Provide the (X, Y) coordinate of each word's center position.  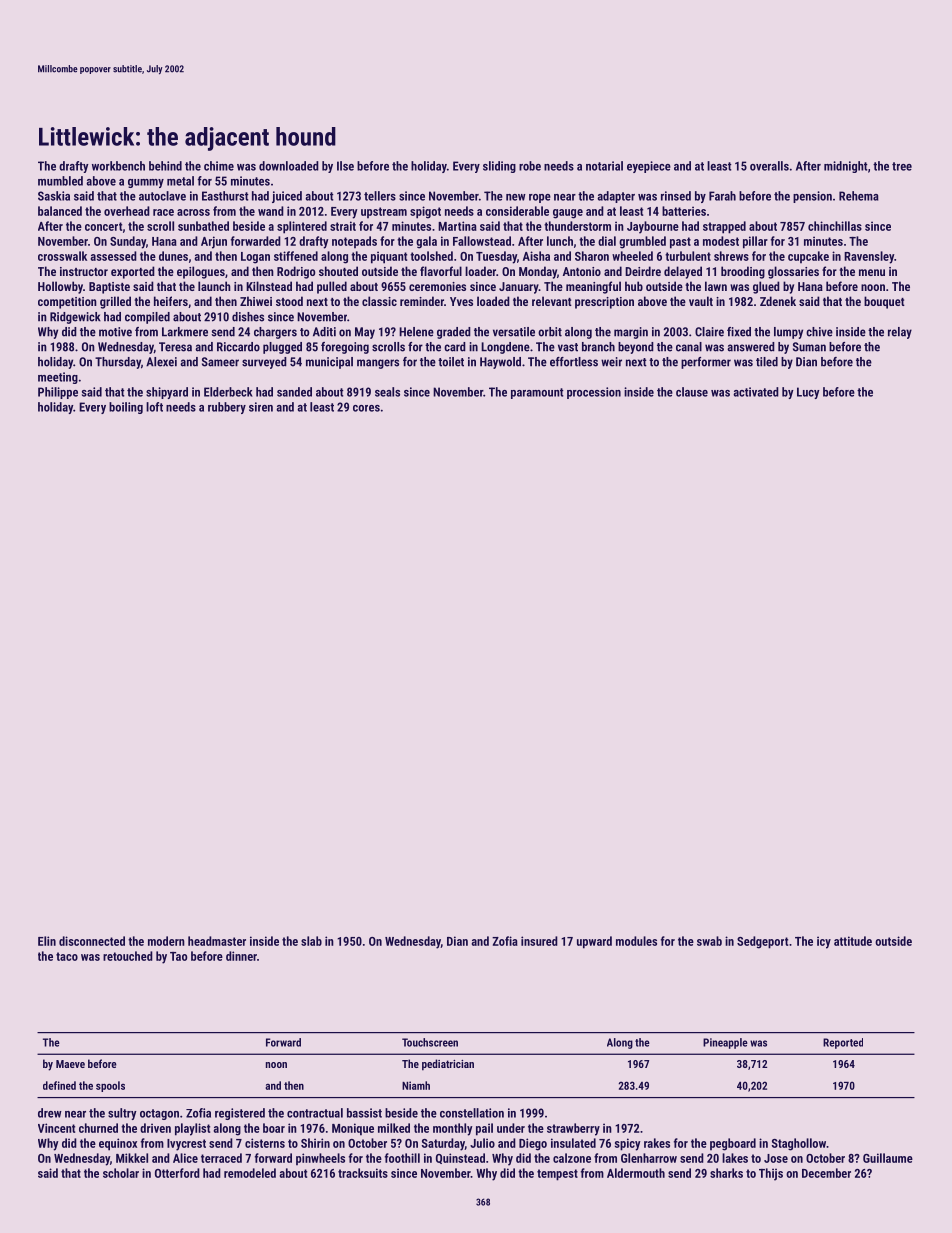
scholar (121, 1173)
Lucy (808, 393)
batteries (684, 211)
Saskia (54, 196)
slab (311, 941)
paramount (537, 393)
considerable (517, 211)
